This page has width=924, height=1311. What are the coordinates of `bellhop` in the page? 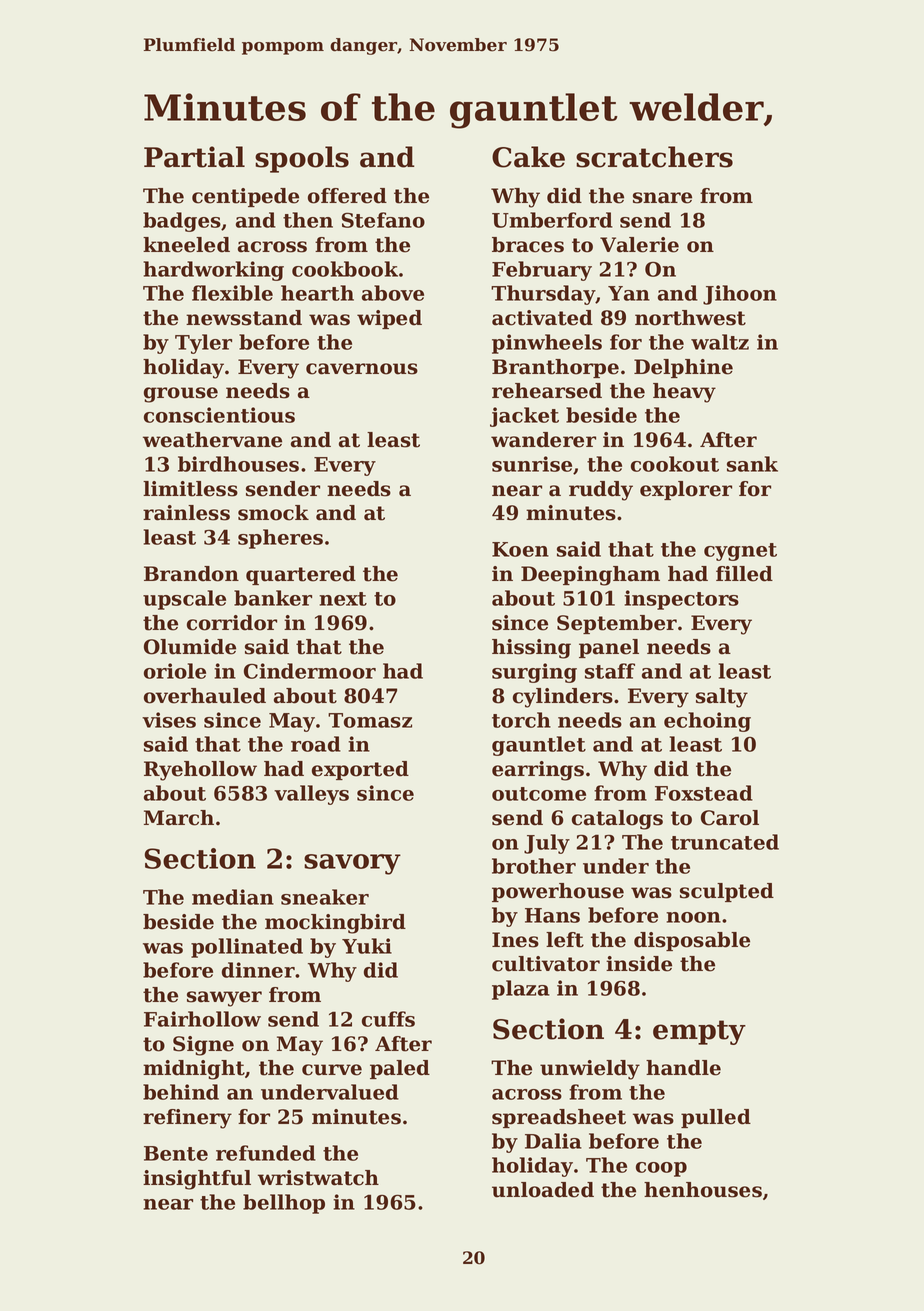 It's located at (284, 1204).
